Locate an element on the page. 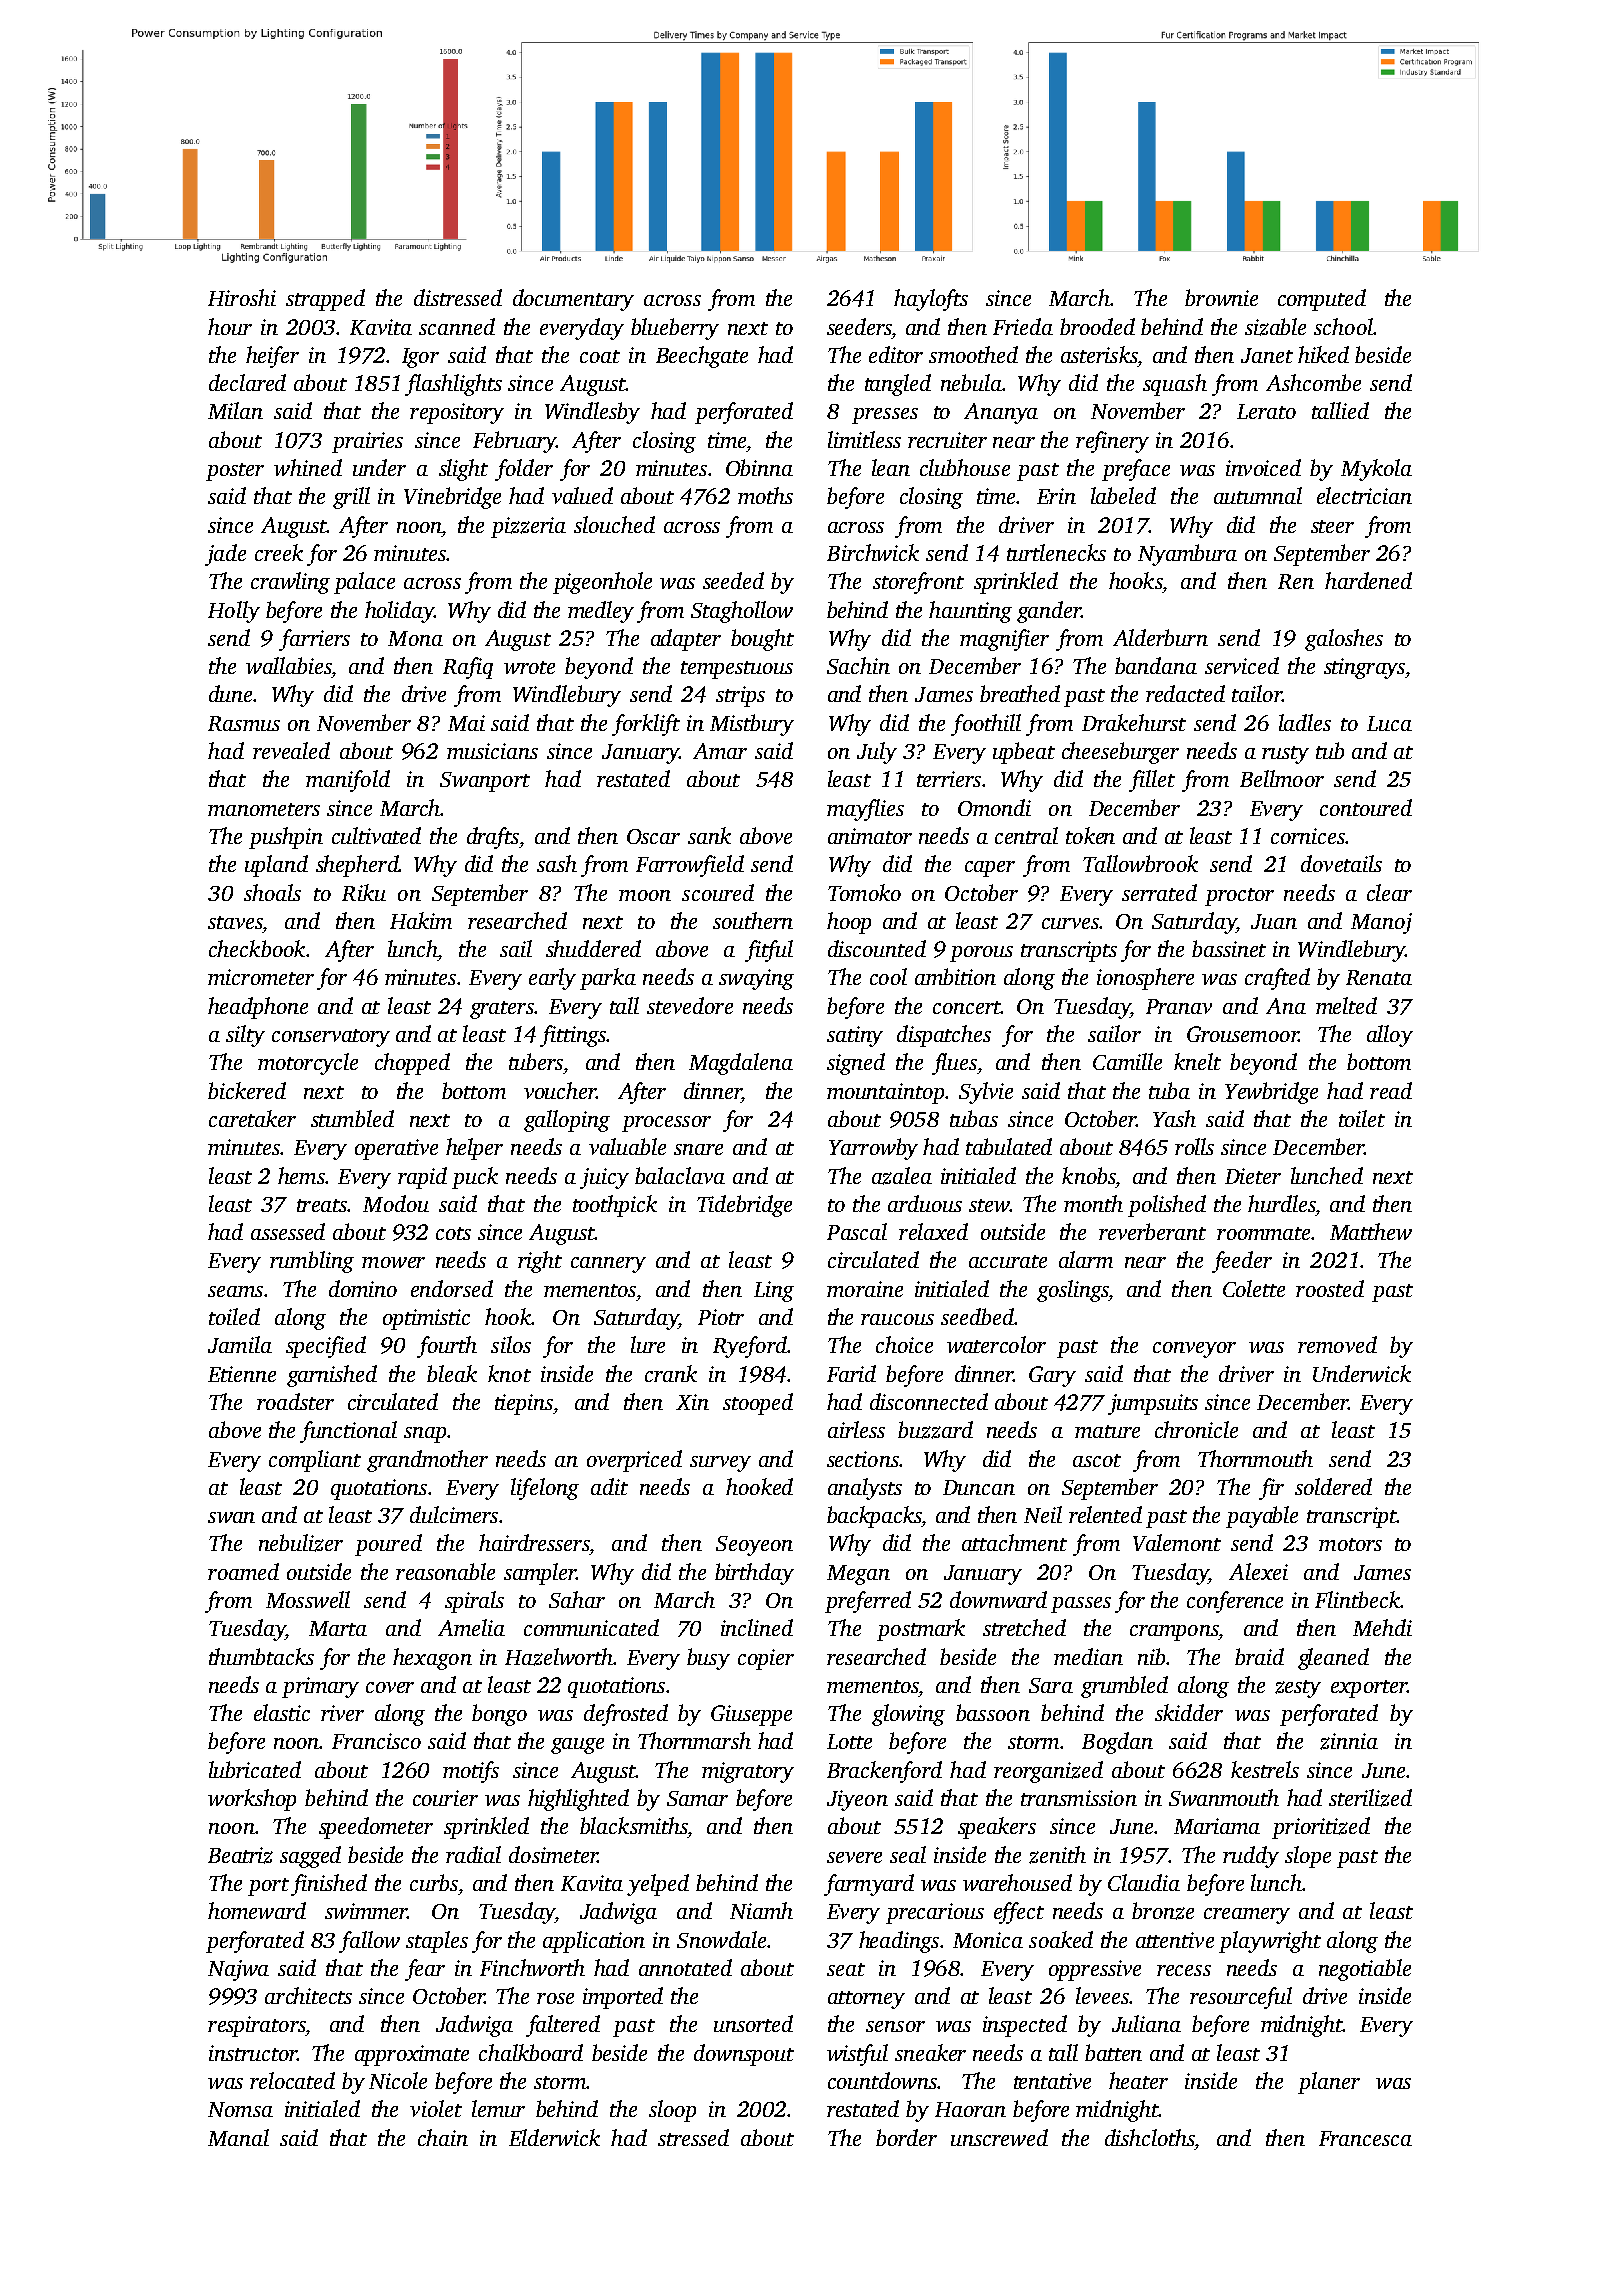  Najwa is located at coordinates (238, 1970).
